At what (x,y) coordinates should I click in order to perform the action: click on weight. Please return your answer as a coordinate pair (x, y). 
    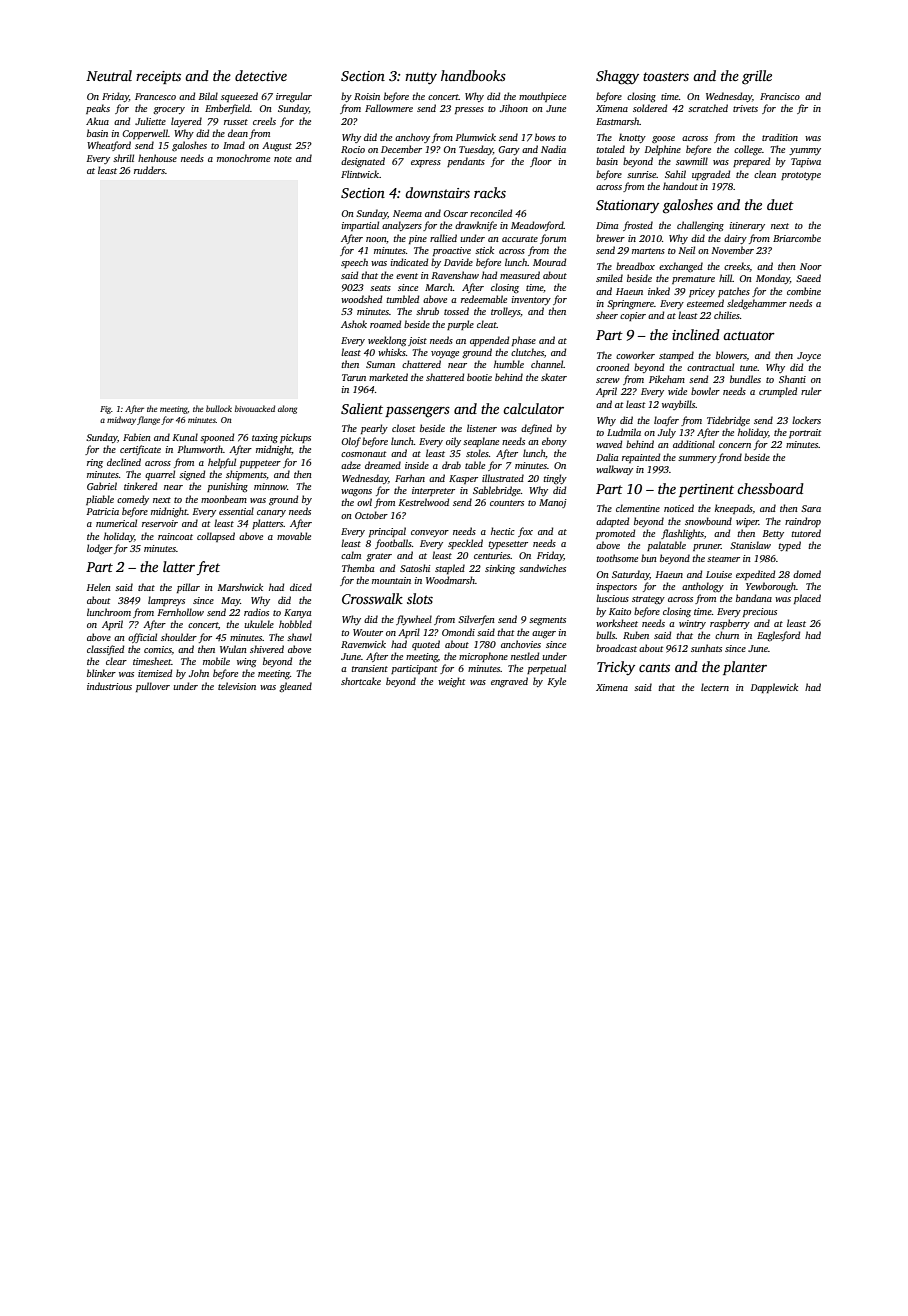
    Looking at the image, I should click on (452, 682).
